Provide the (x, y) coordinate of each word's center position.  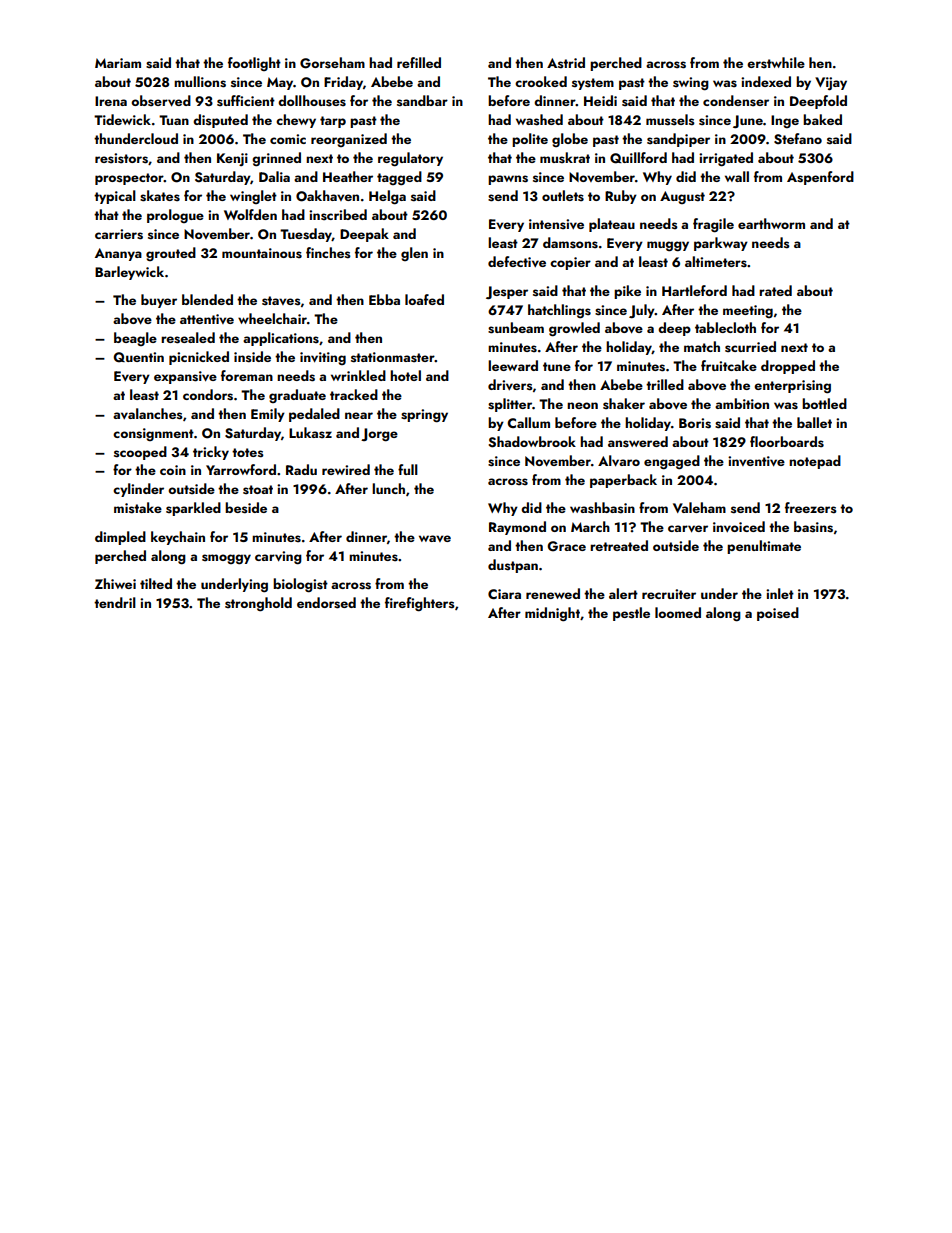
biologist (300, 585)
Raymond (517, 528)
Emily (268, 415)
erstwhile (776, 63)
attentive (207, 319)
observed (161, 101)
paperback (623, 481)
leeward (513, 365)
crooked (541, 81)
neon (582, 405)
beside (246, 508)
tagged (399, 178)
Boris (695, 423)
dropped (788, 367)
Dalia (274, 176)
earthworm (771, 223)
